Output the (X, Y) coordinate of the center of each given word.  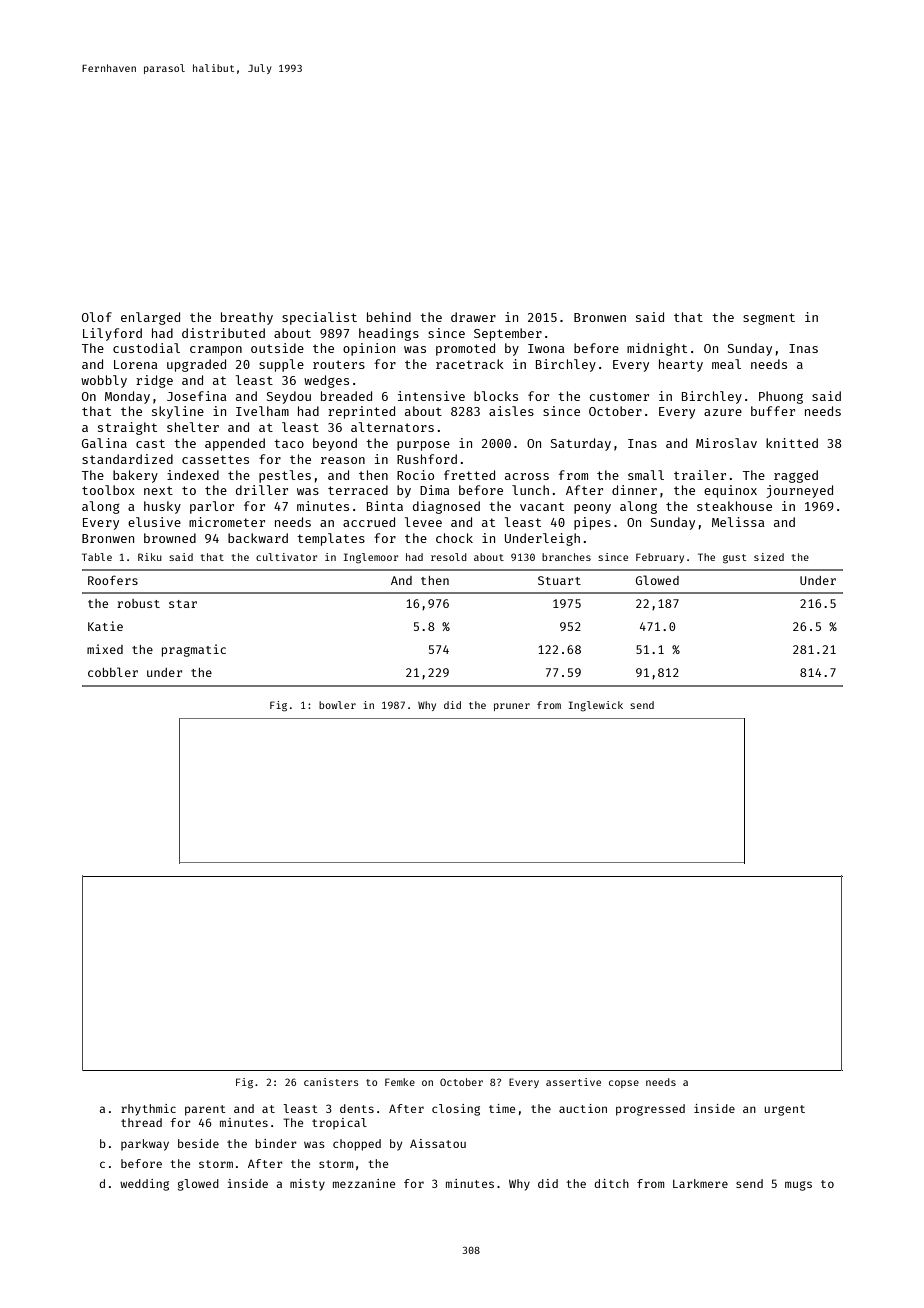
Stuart (559, 580)
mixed (105, 649)
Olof (97, 317)
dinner (634, 490)
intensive (431, 396)
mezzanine (364, 1183)
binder (276, 1143)
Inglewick (595, 706)
